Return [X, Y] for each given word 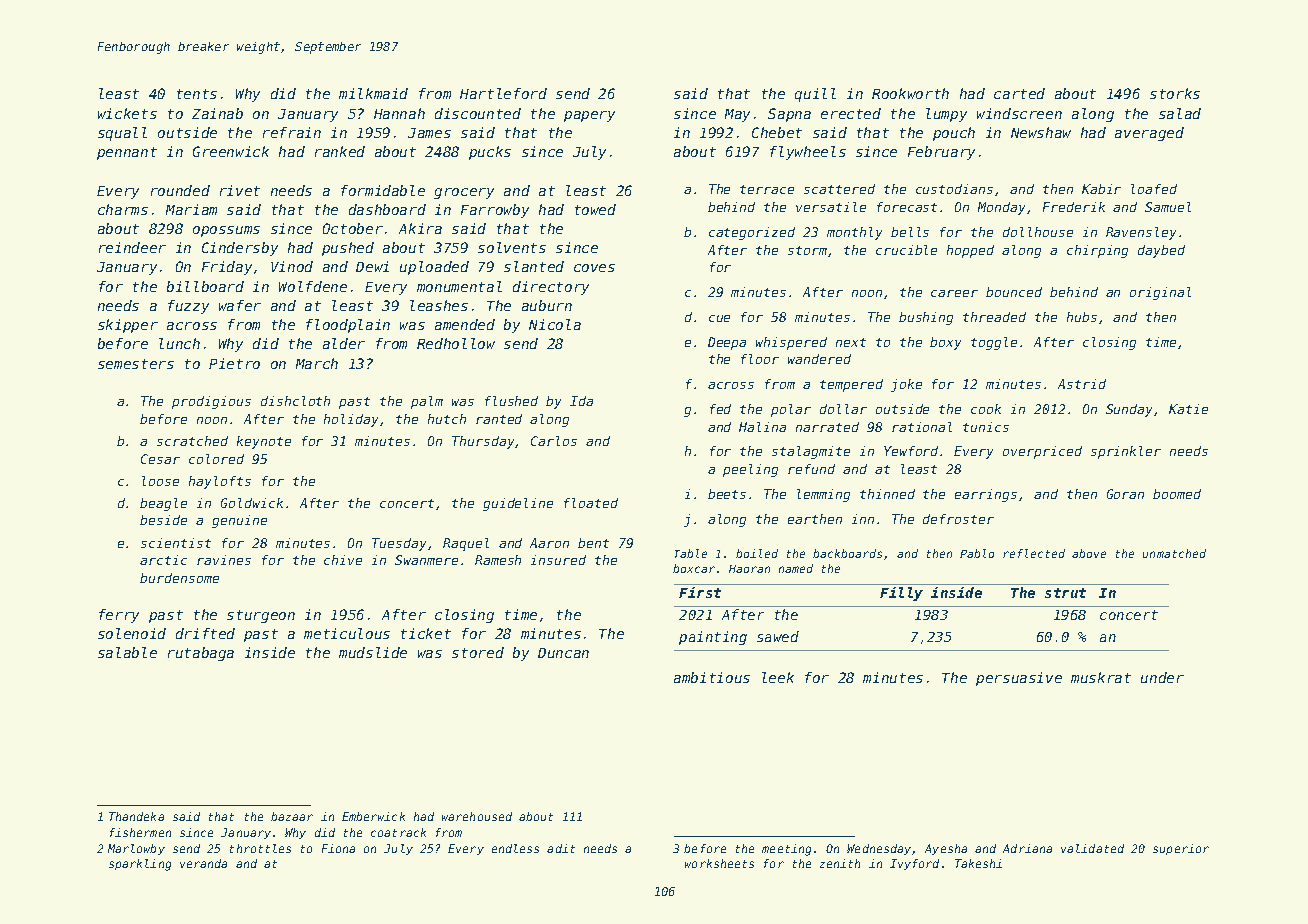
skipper [128, 326]
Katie [1188, 409]
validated [1092, 848]
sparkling [140, 865]
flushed [511, 401]
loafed [1154, 189]
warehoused [477, 816]
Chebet [777, 132]
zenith [840, 863]
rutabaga [201, 654]
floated [591, 503]
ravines [224, 560]
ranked [340, 151]
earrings [986, 495]
